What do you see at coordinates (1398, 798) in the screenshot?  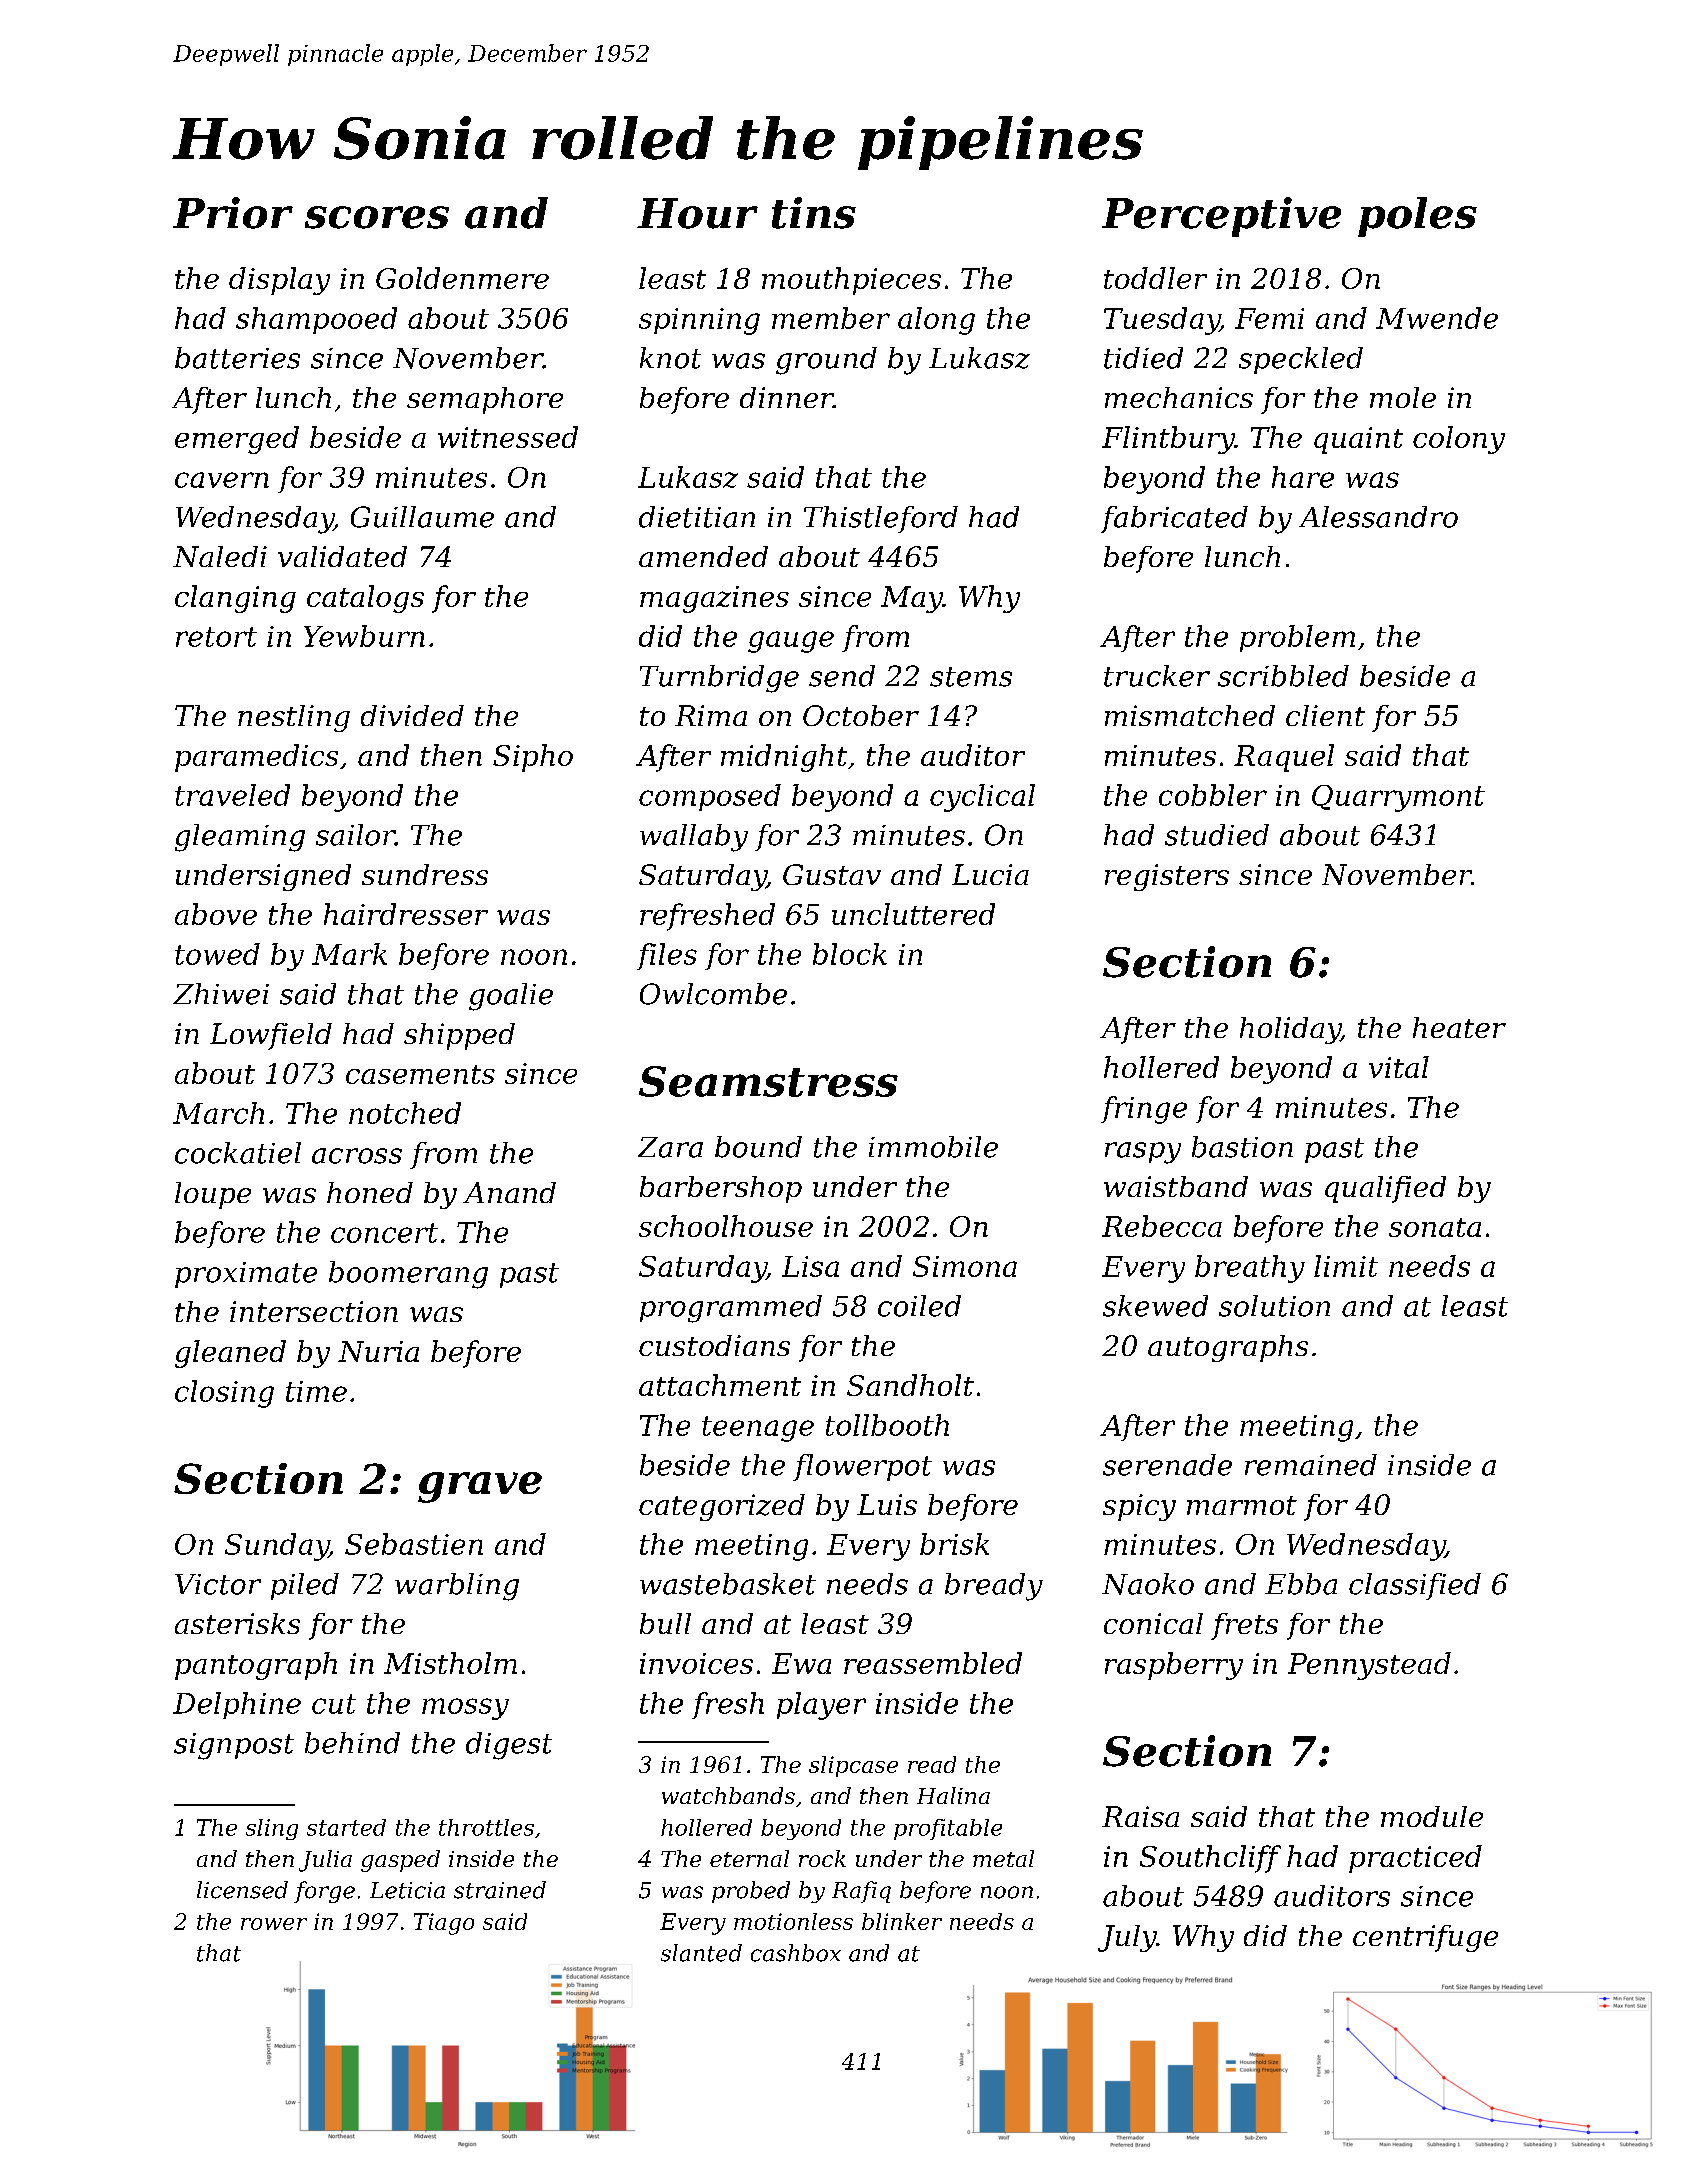 I see `Quarrymont` at bounding box center [1398, 798].
